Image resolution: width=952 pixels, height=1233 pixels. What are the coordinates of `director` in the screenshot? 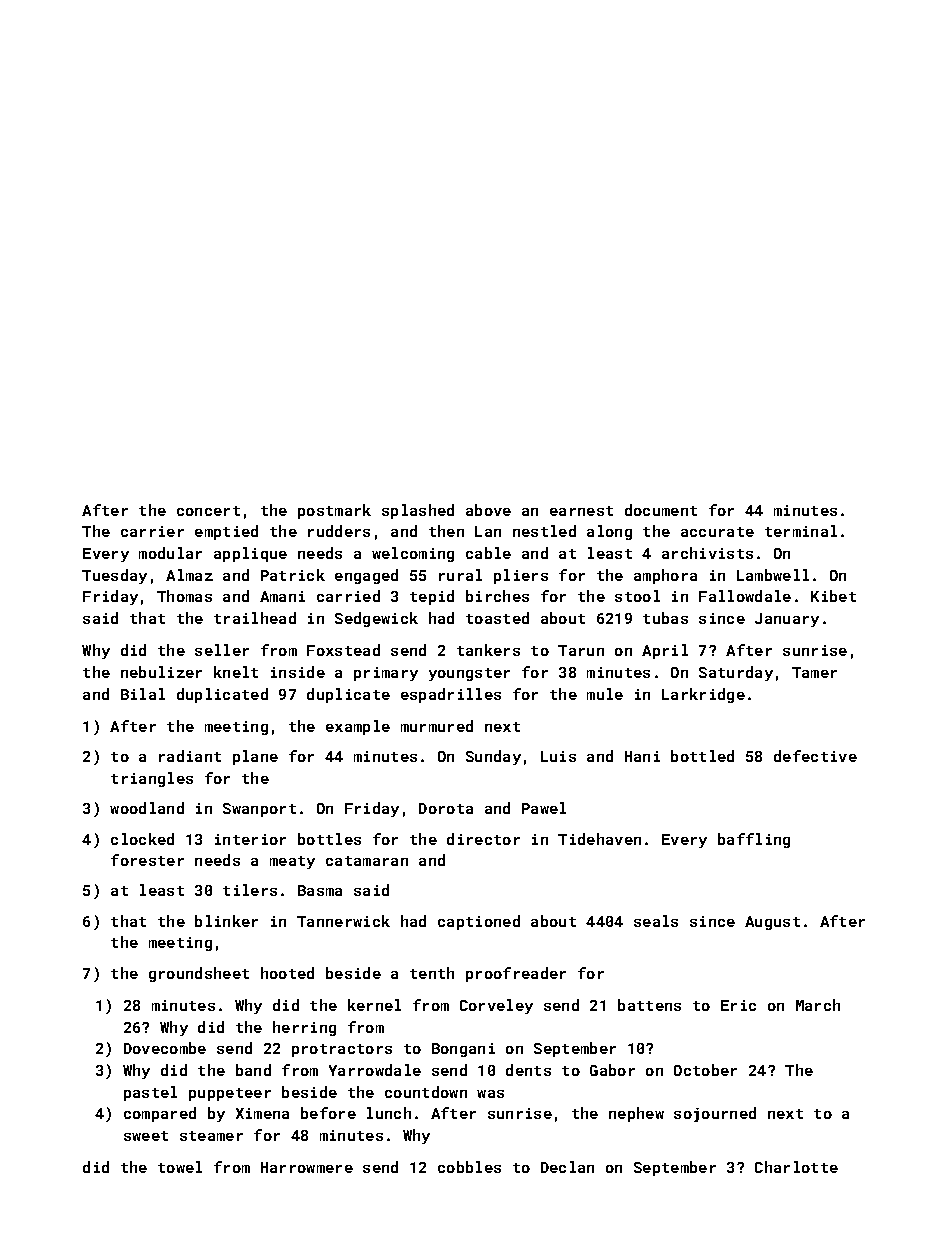 It's located at (483, 839).
